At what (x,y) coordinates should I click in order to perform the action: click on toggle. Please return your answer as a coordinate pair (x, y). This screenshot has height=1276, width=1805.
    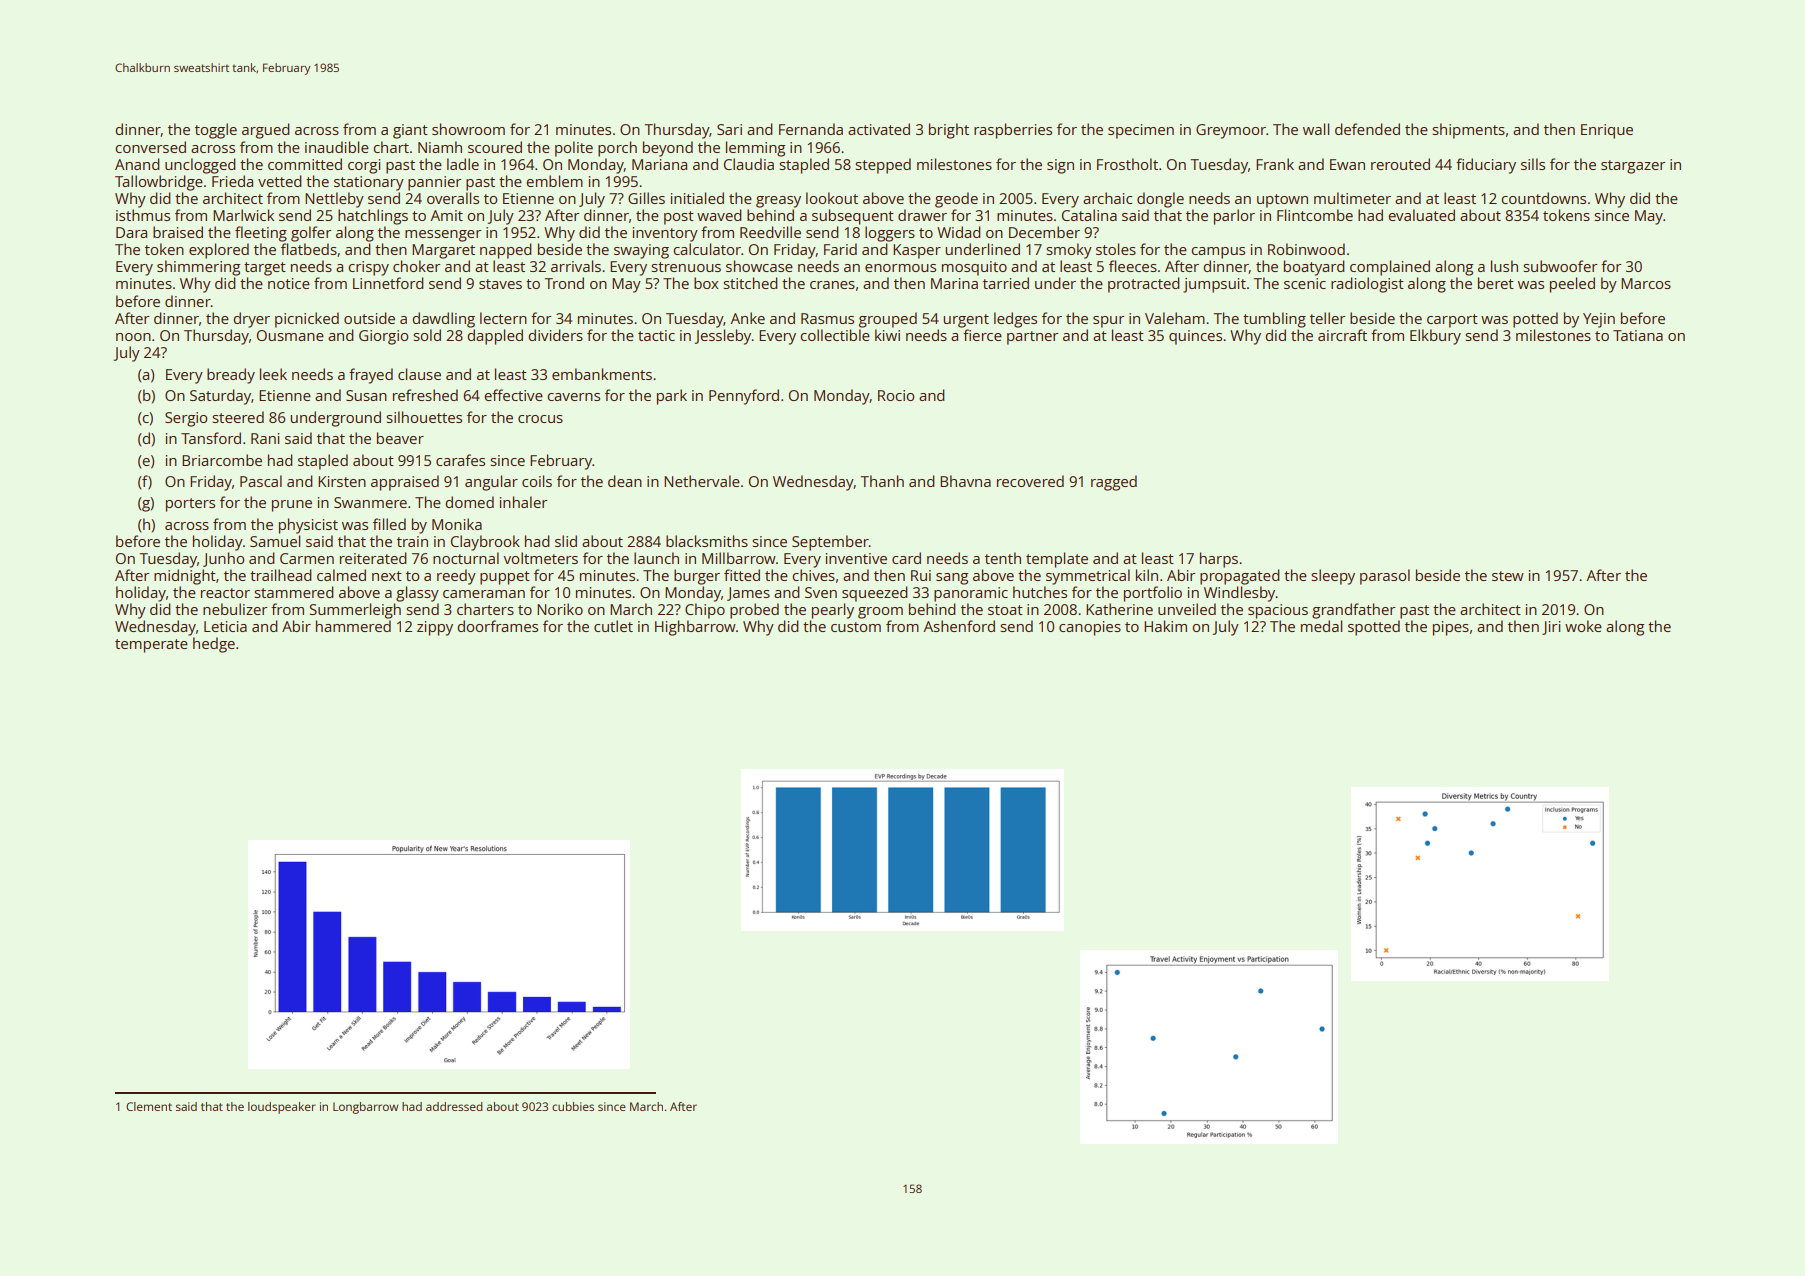
    Looking at the image, I should click on (216, 131).
